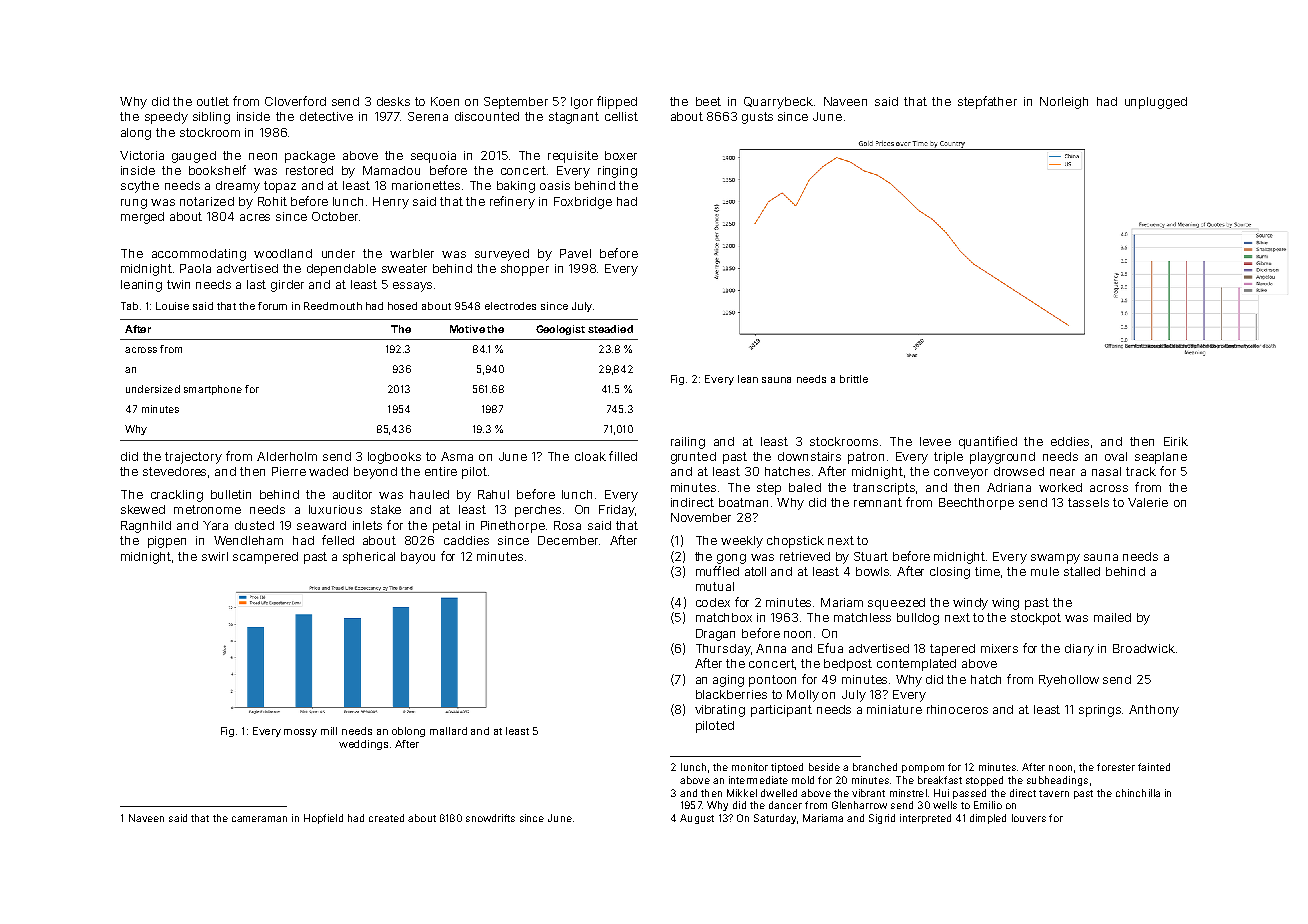  I want to click on diary, so click(1079, 650).
